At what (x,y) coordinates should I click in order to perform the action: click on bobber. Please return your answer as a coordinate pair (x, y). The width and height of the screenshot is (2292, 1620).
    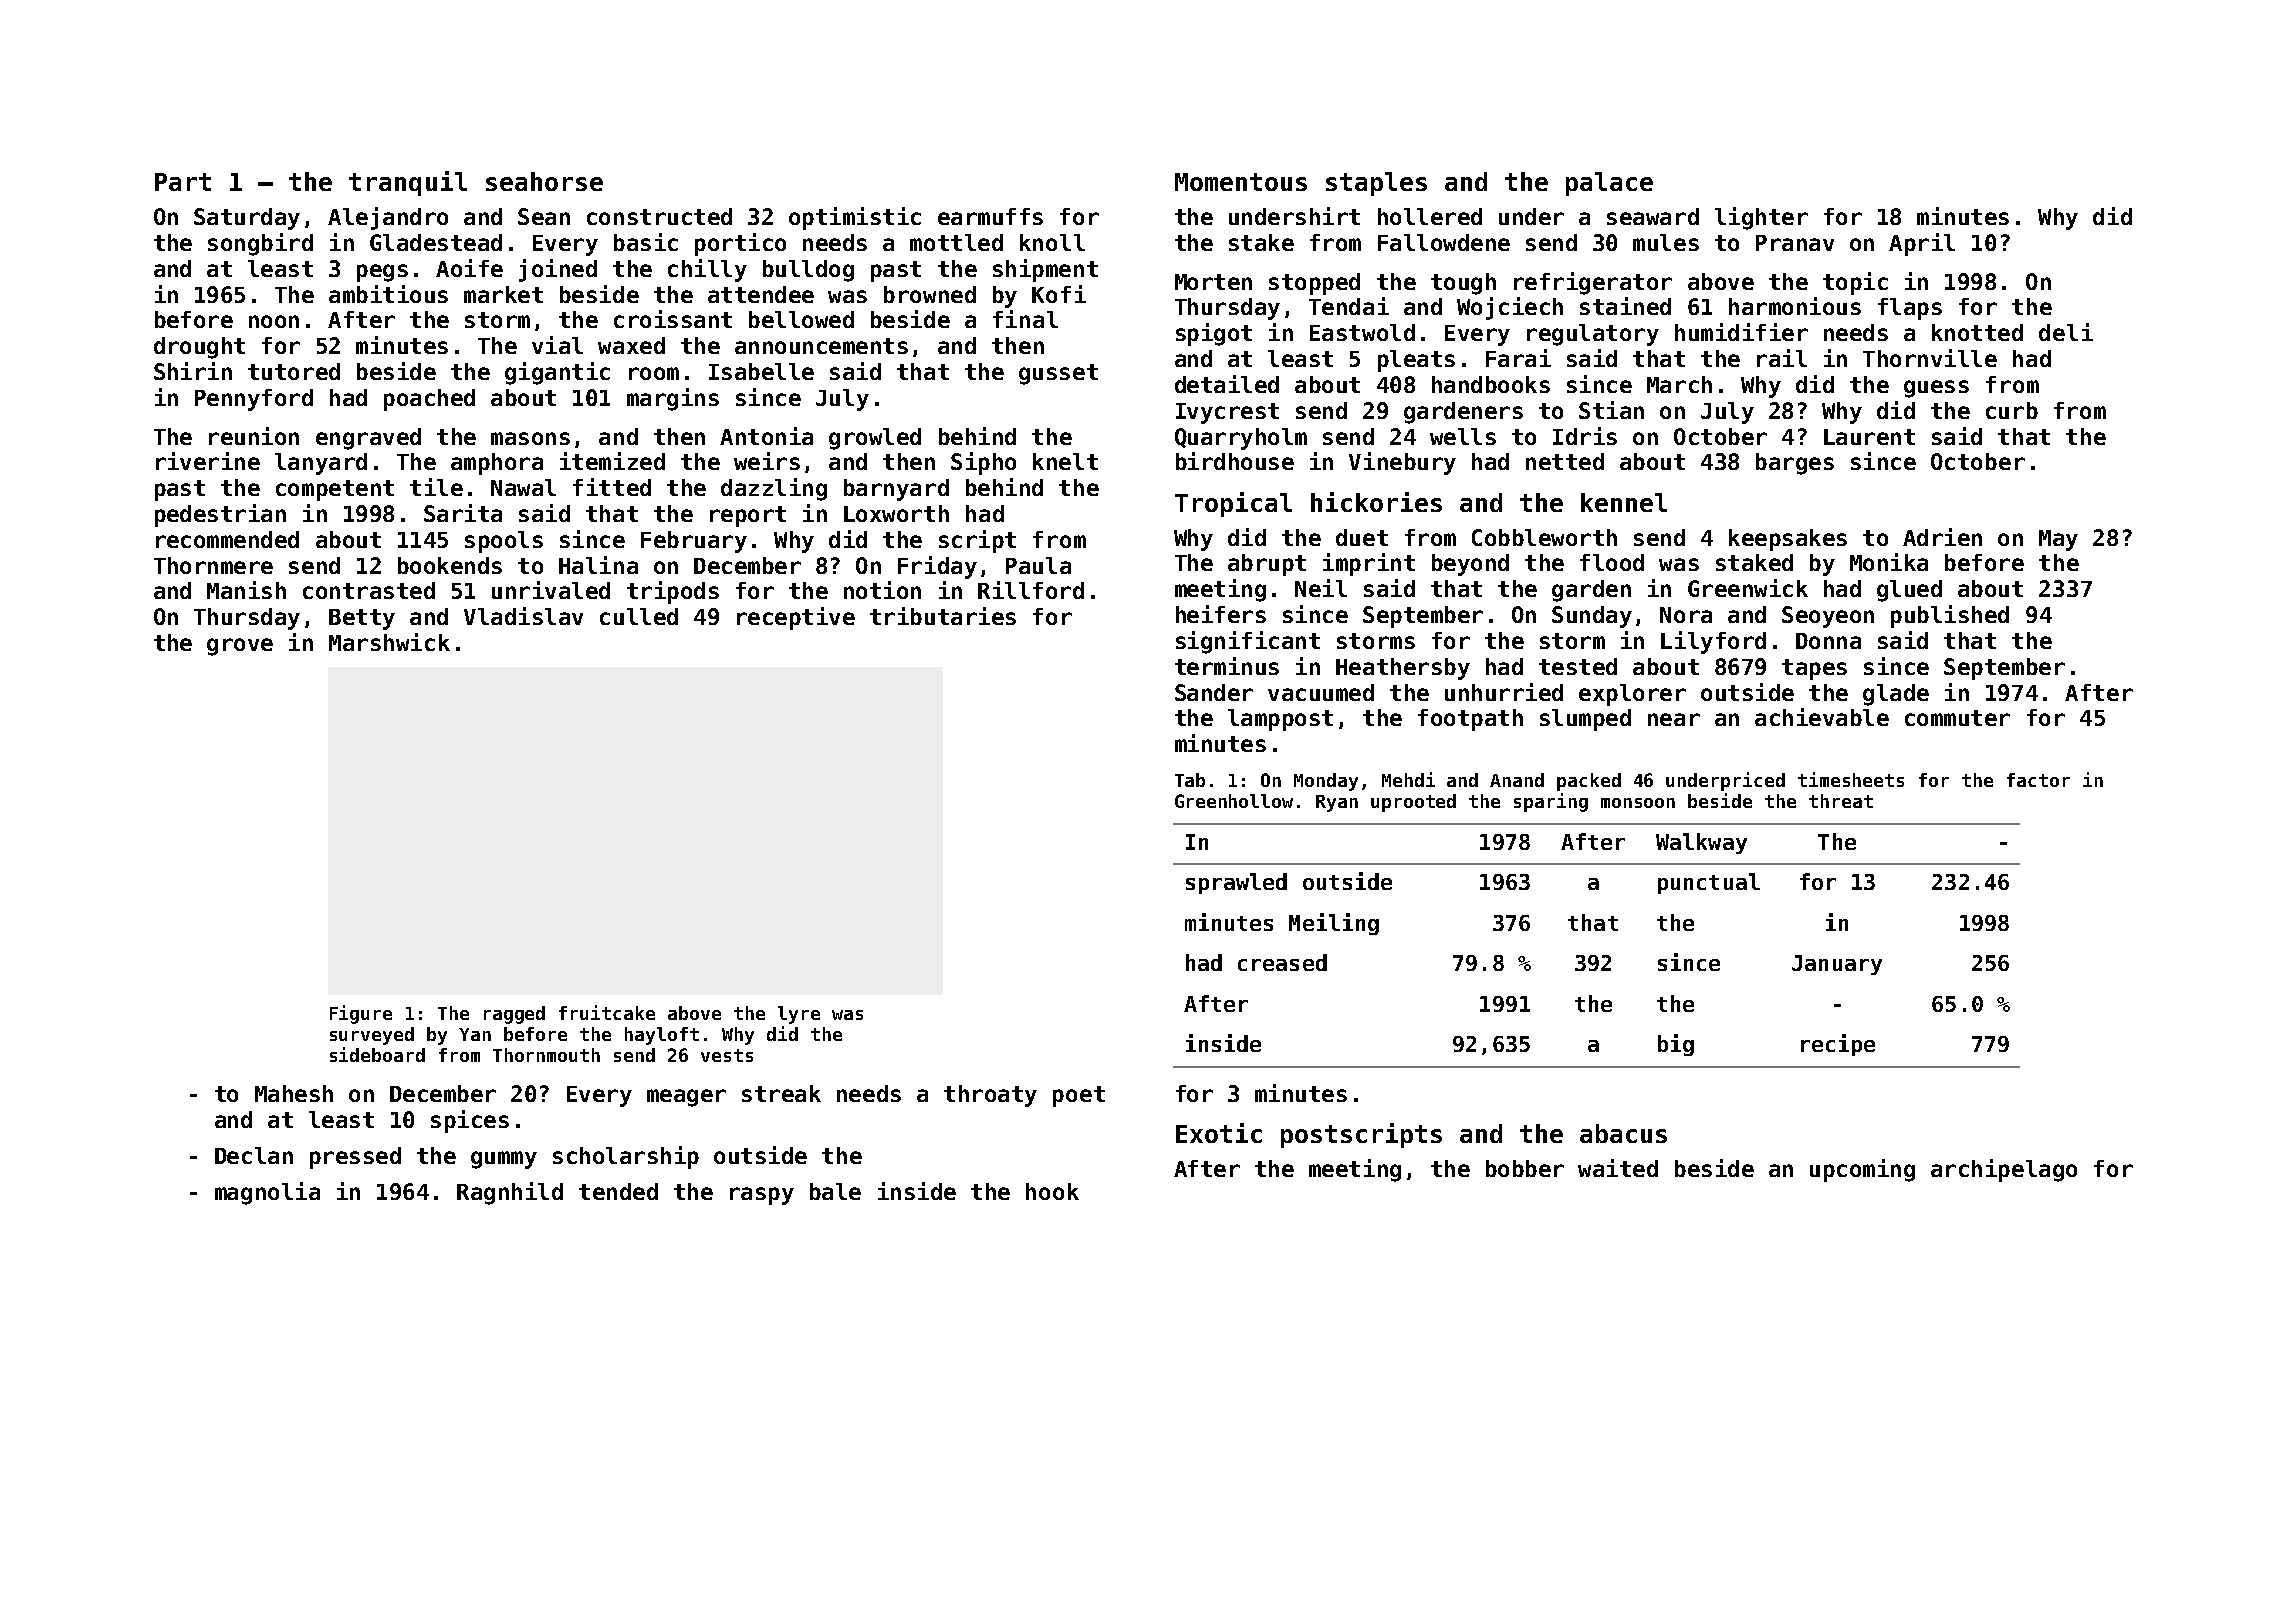
    Looking at the image, I should click on (1525, 1168).
